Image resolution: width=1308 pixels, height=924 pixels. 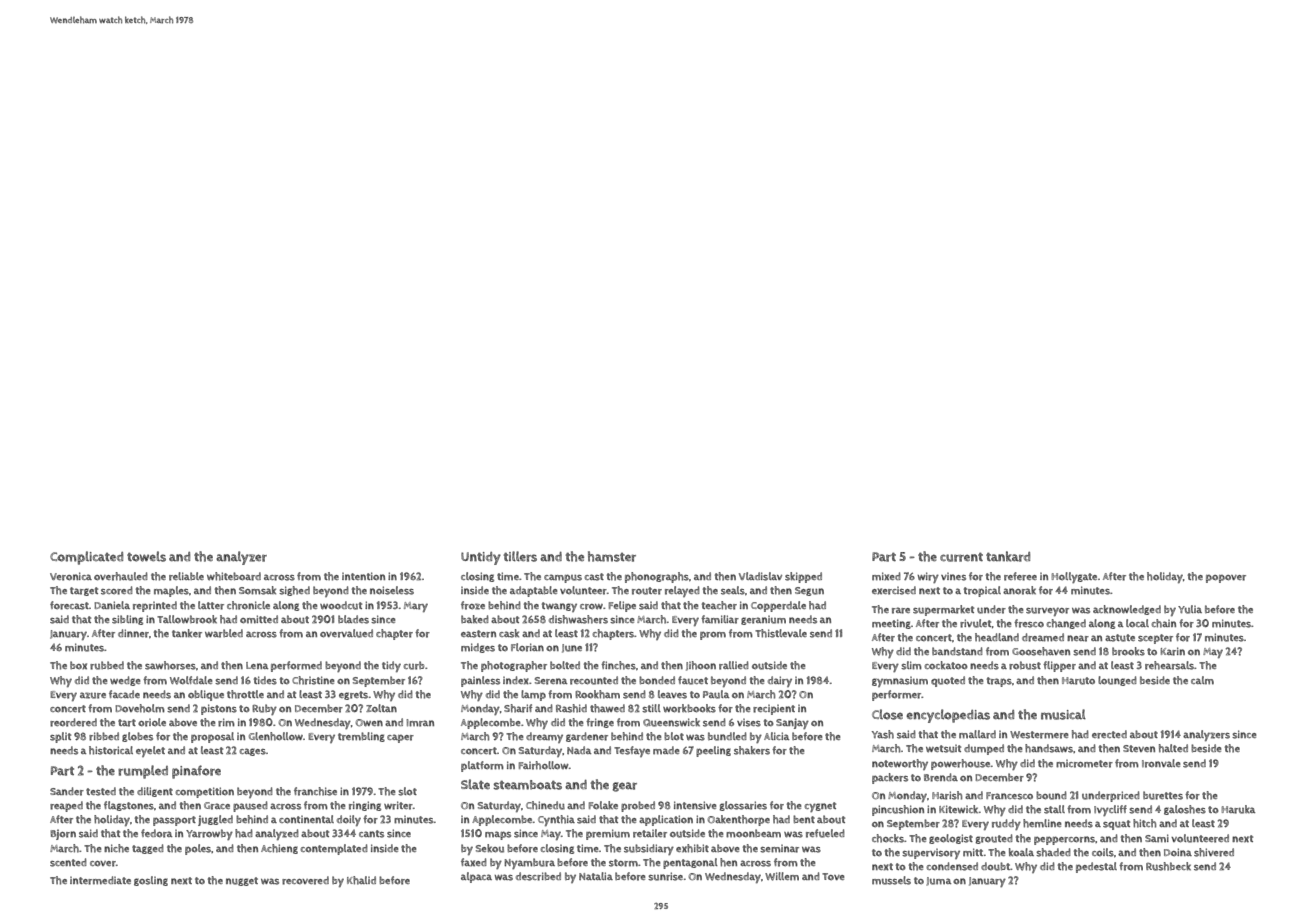 What do you see at coordinates (346, 633) in the screenshot?
I see `overvalued` at bounding box center [346, 633].
